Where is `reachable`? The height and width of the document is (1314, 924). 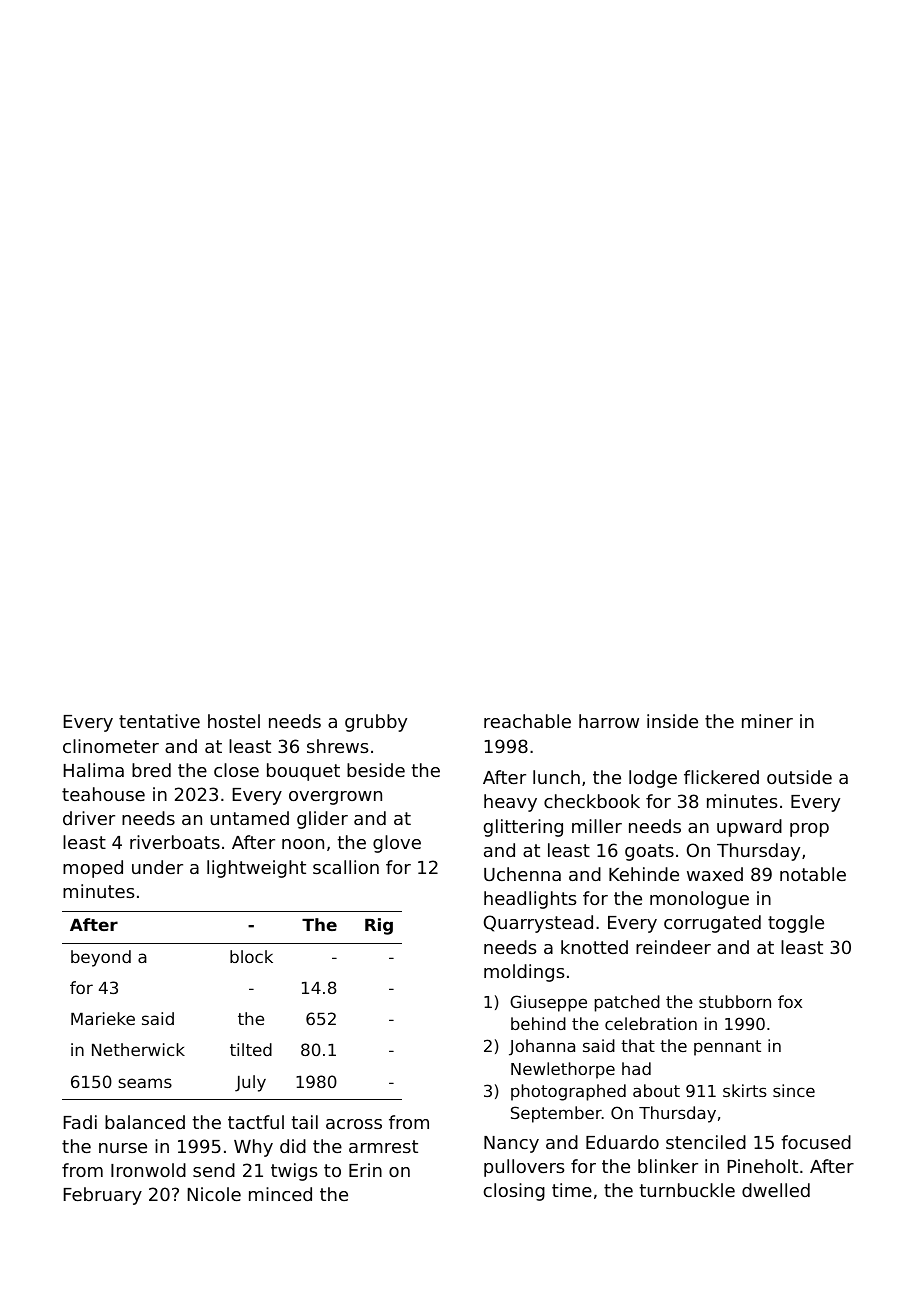 reachable is located at coordinates (527, 721).
